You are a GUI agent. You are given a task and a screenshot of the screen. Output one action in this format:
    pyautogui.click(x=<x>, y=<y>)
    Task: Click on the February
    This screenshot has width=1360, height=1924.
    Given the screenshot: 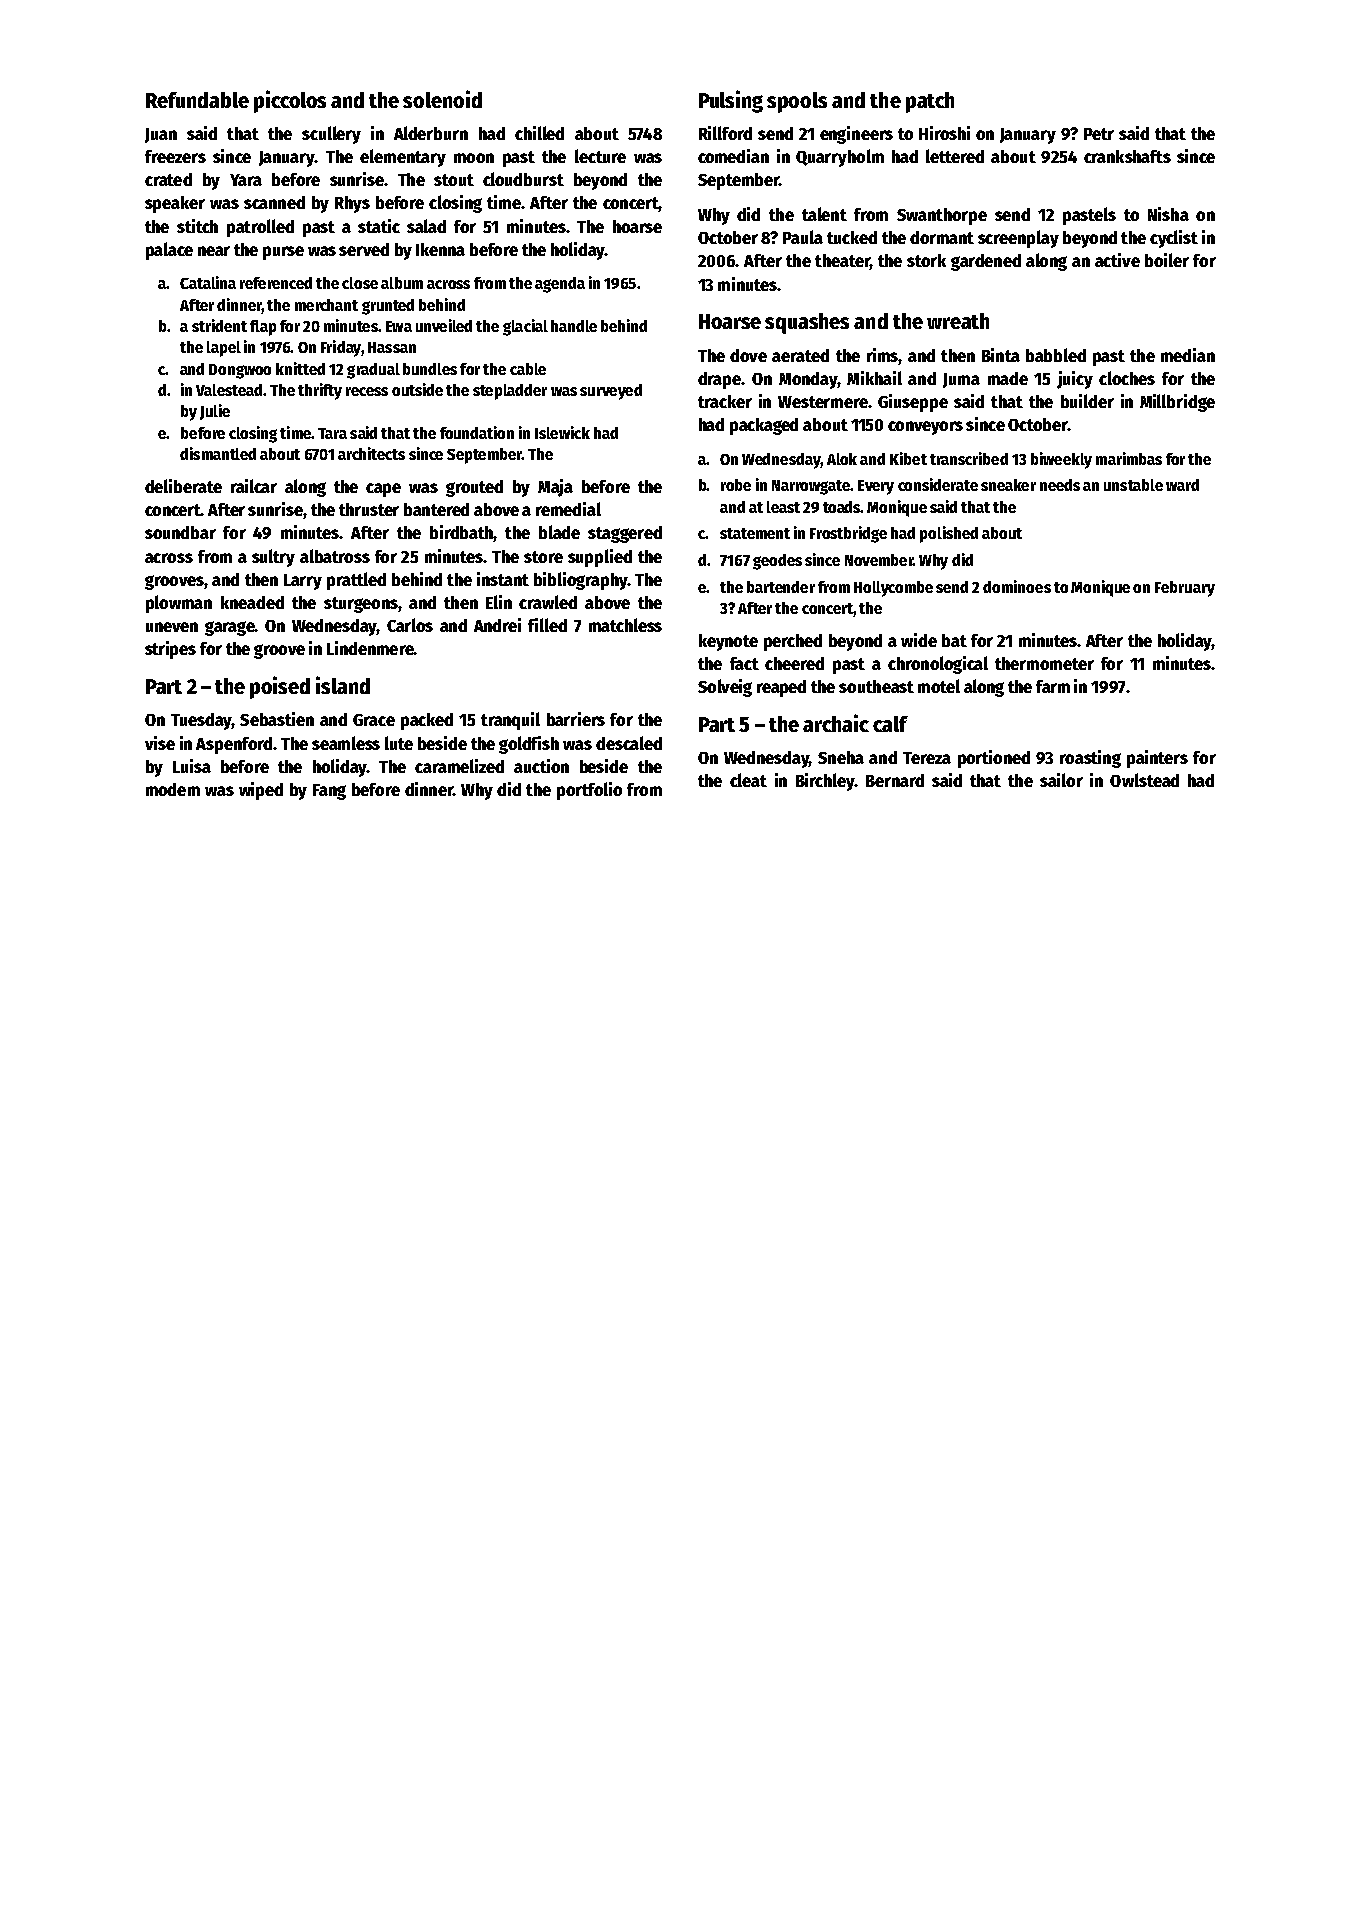 What is the action you would take?
    pyautogui.click(x=1185, y=589)
